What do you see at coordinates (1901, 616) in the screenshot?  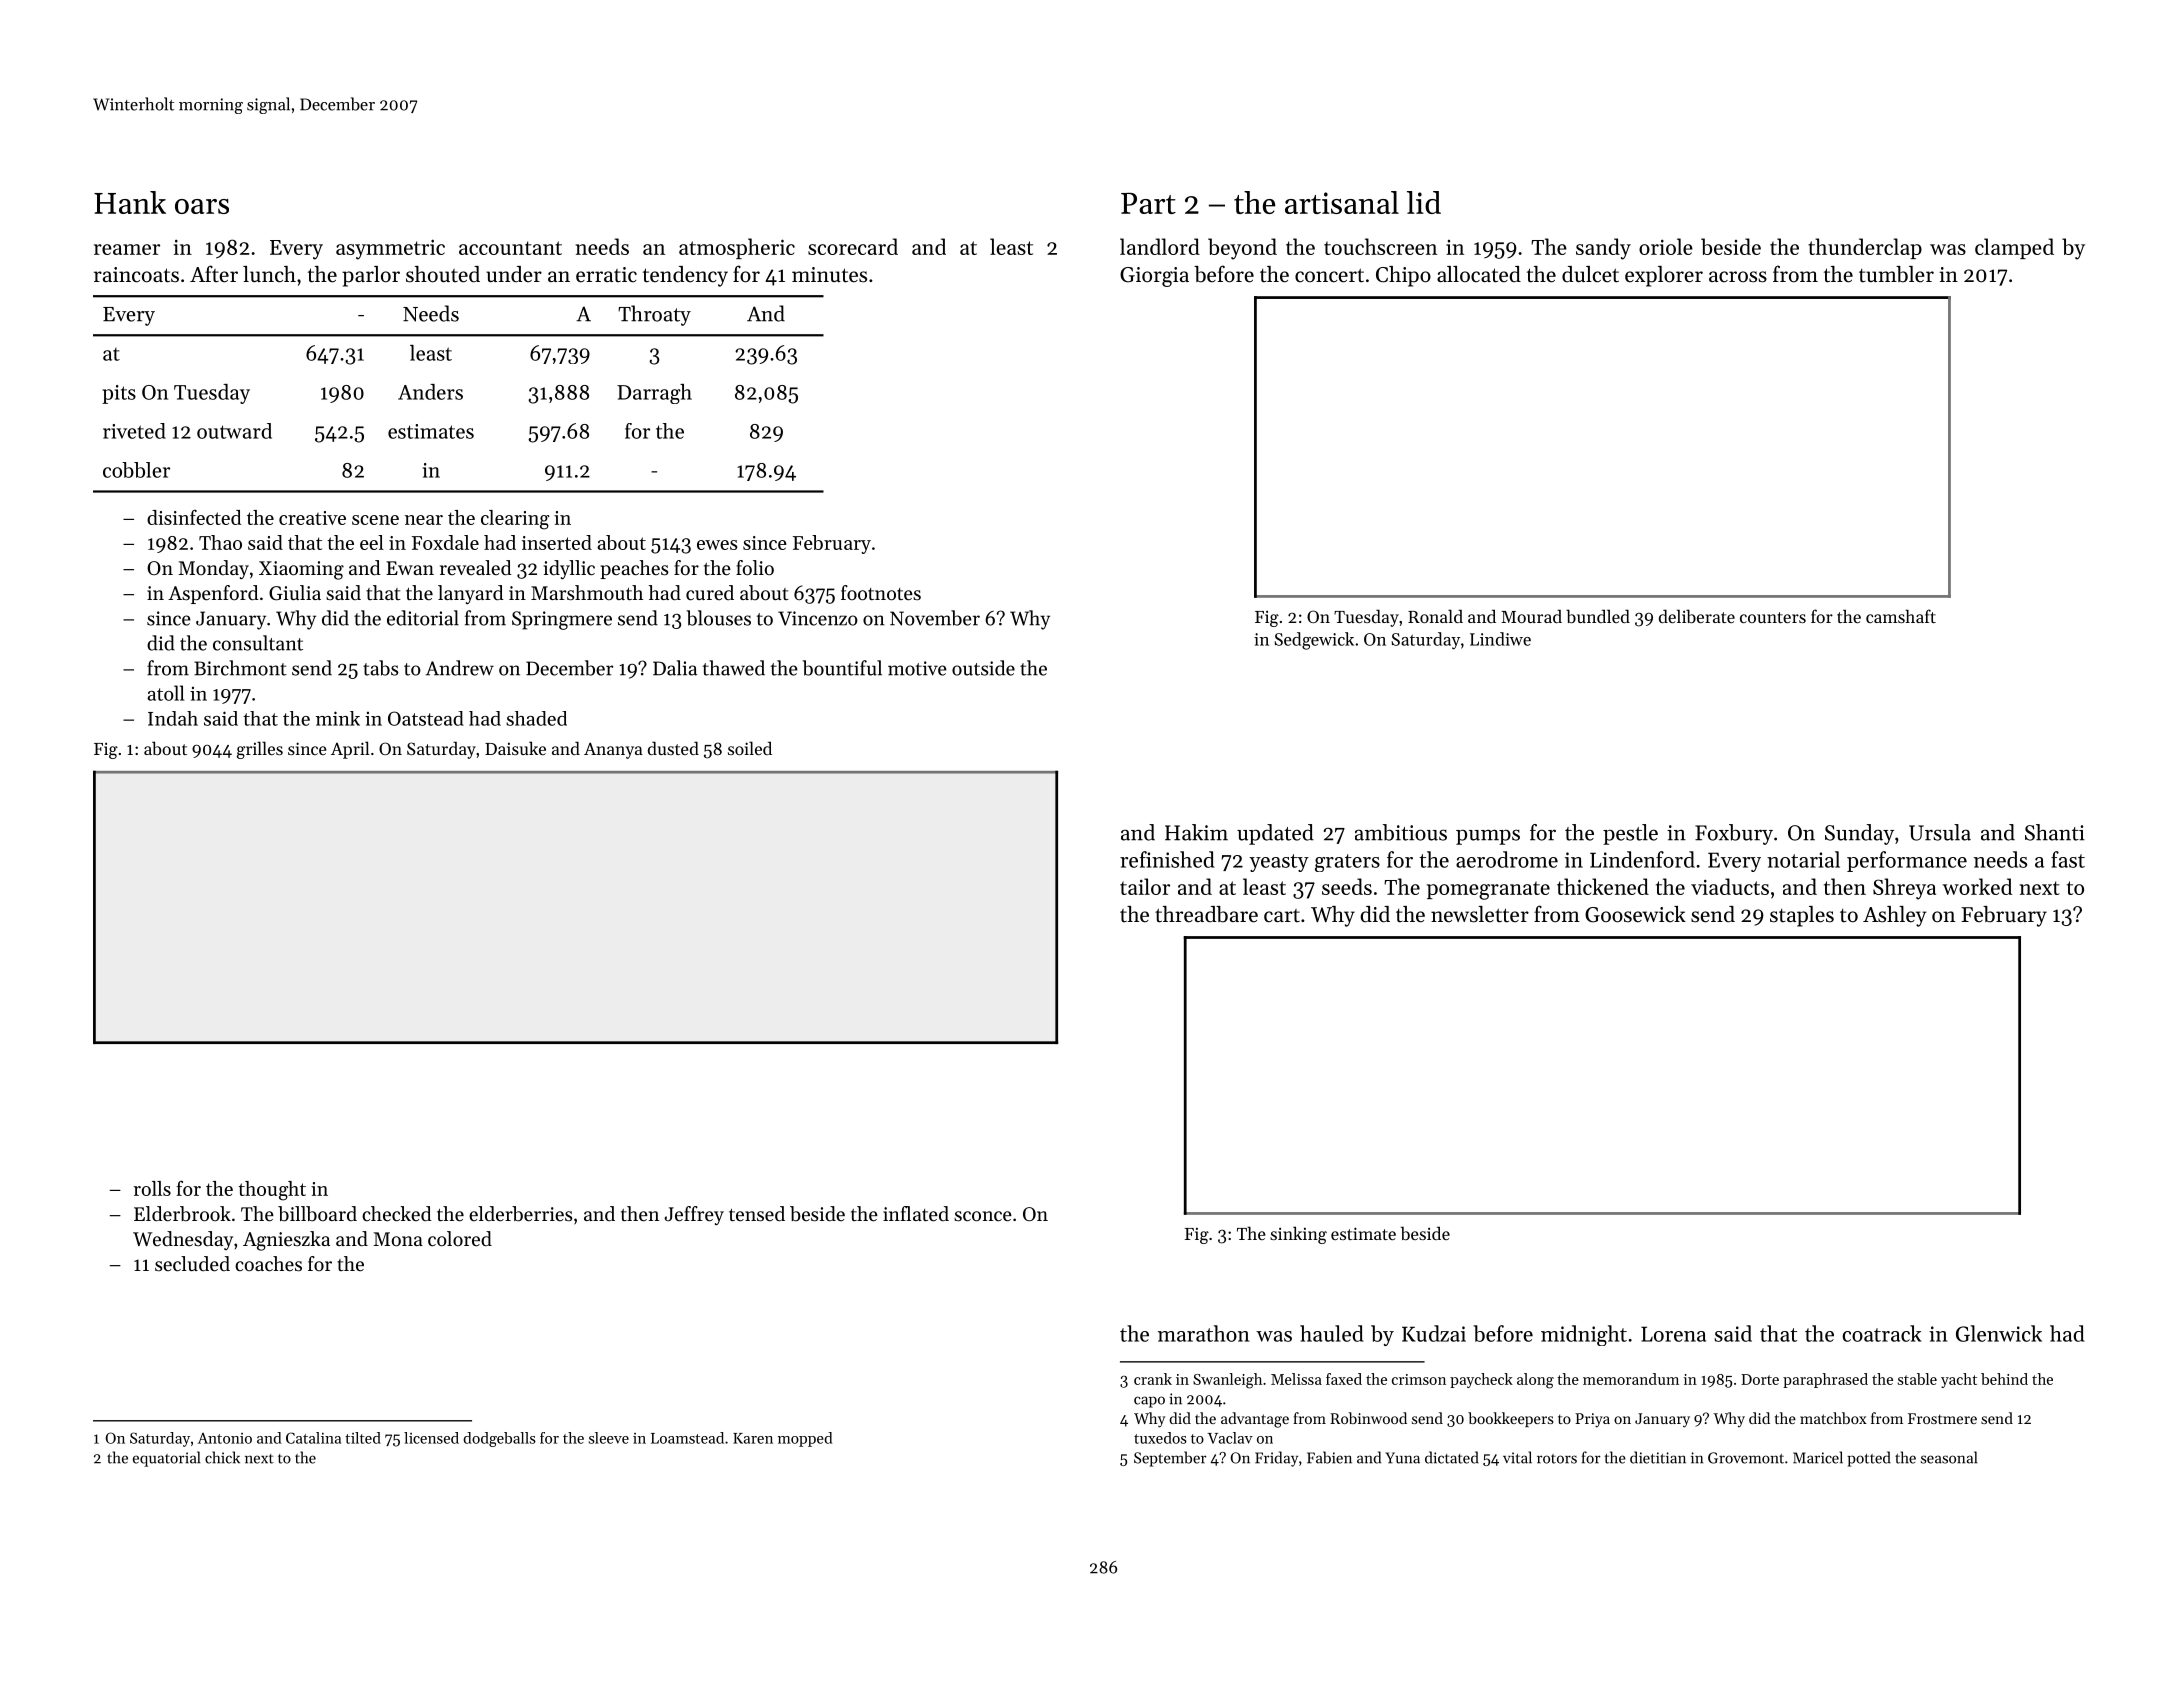 I see `camshaft` at bounding box center [1901, 616].
